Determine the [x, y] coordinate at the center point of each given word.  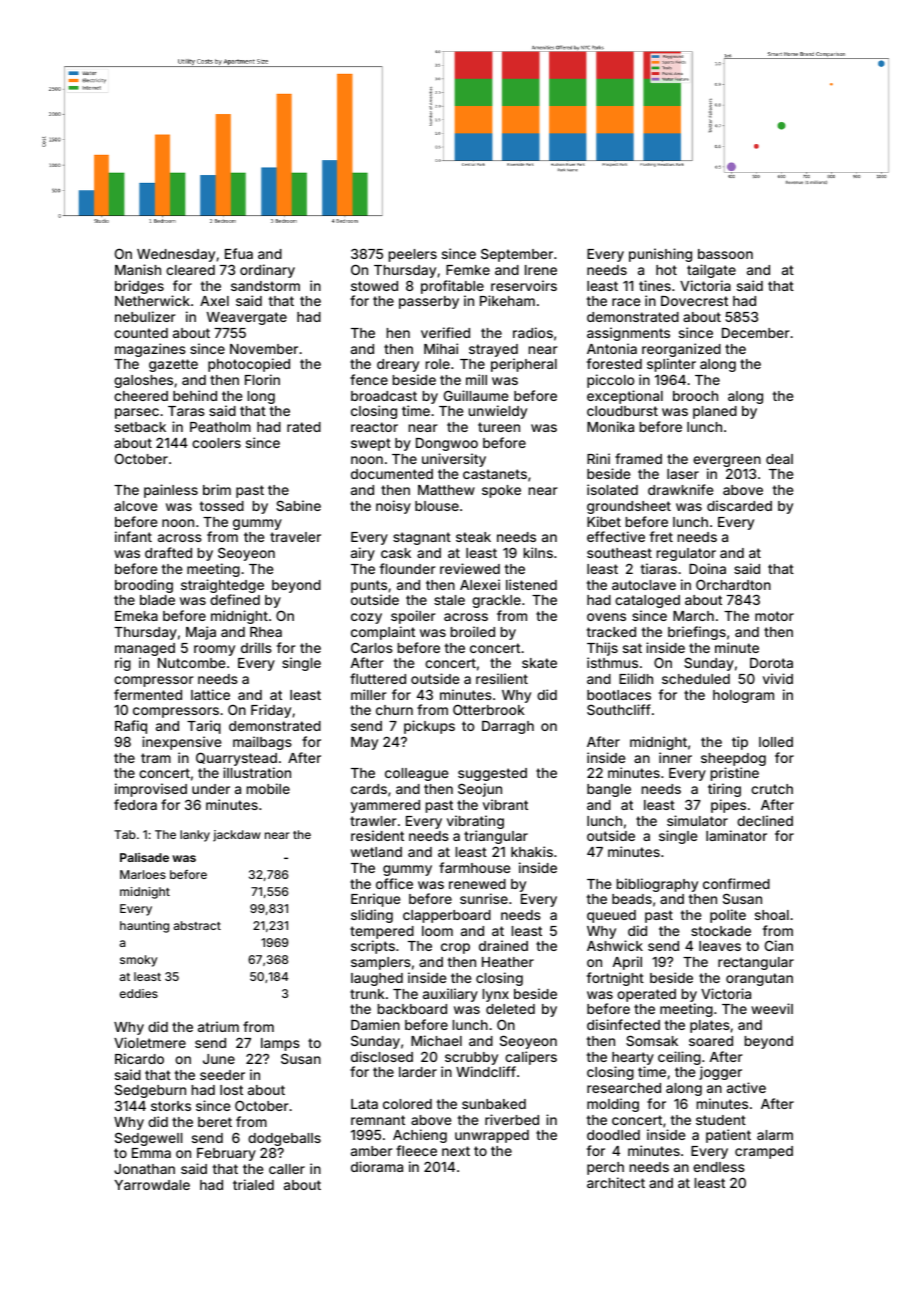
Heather [508, 962]
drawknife [681, 489]
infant [133, 536]
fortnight [615, 979]
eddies [139, 993]
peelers [413, 255]
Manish [138, 269]
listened [531, 584]
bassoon [725, 254]
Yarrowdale [152, 1185]
